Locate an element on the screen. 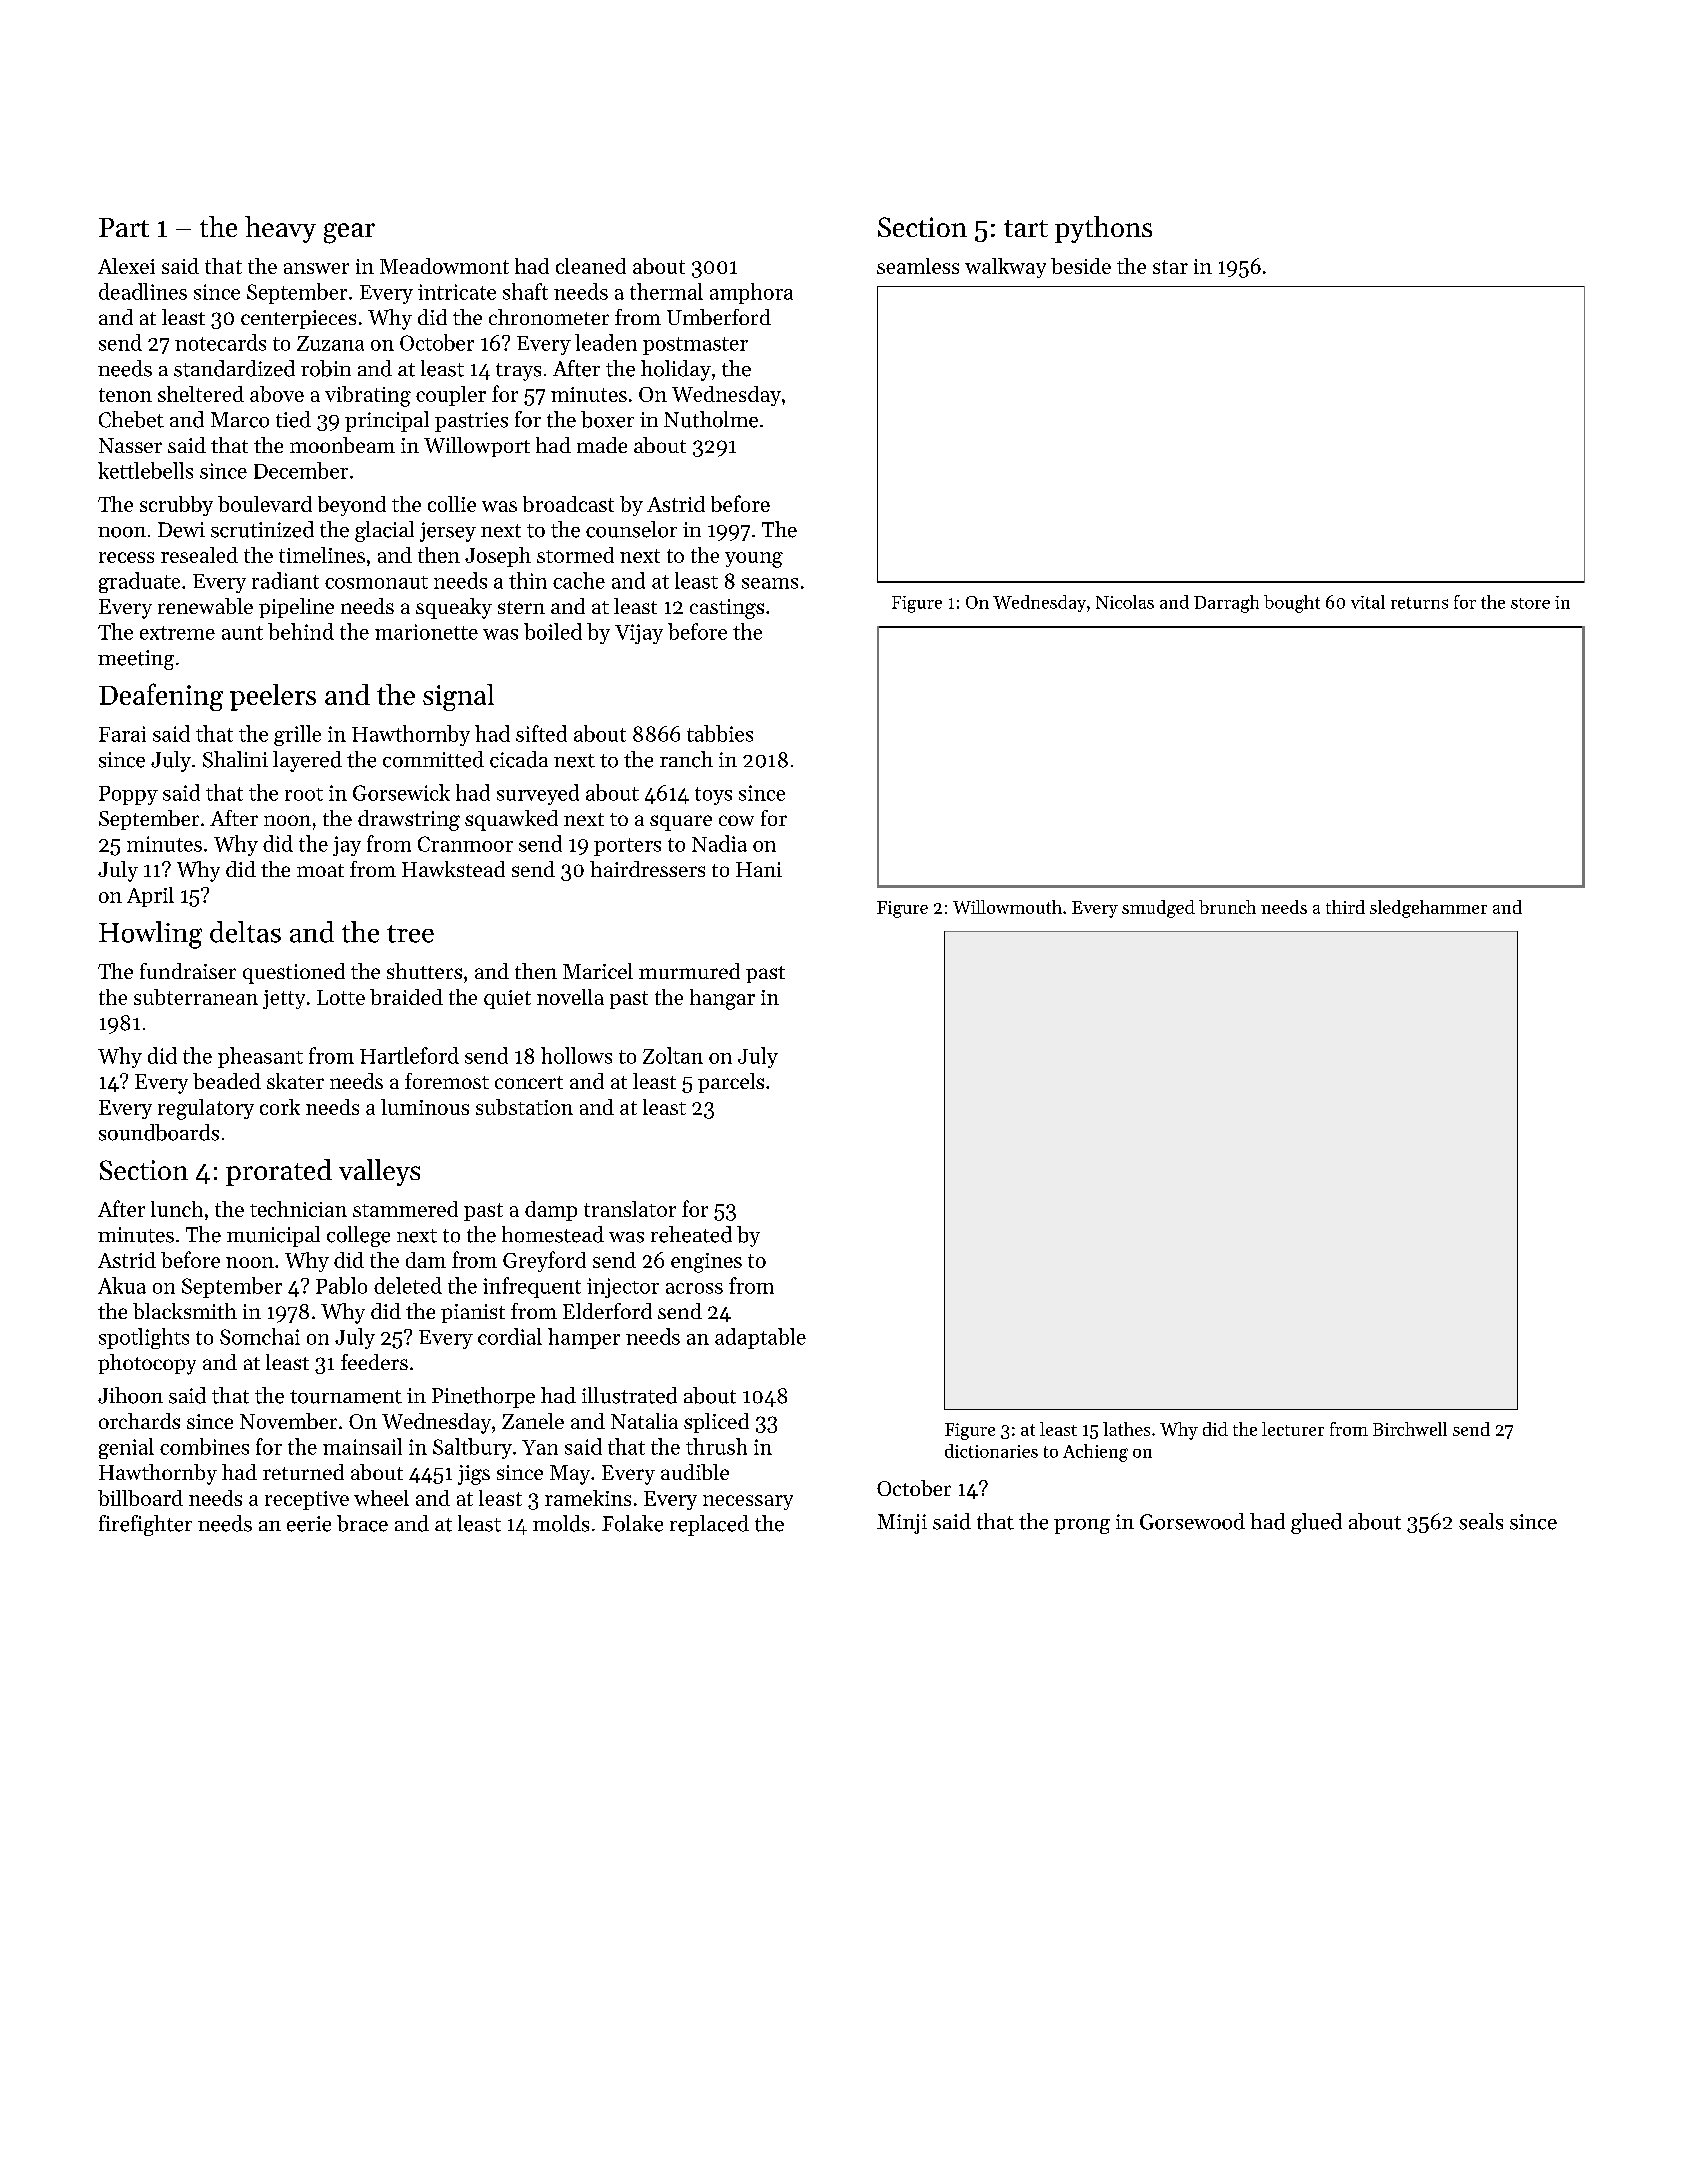 This screenshot has width=1683, height=2178. beside is located at coordinates (1081, 266).
